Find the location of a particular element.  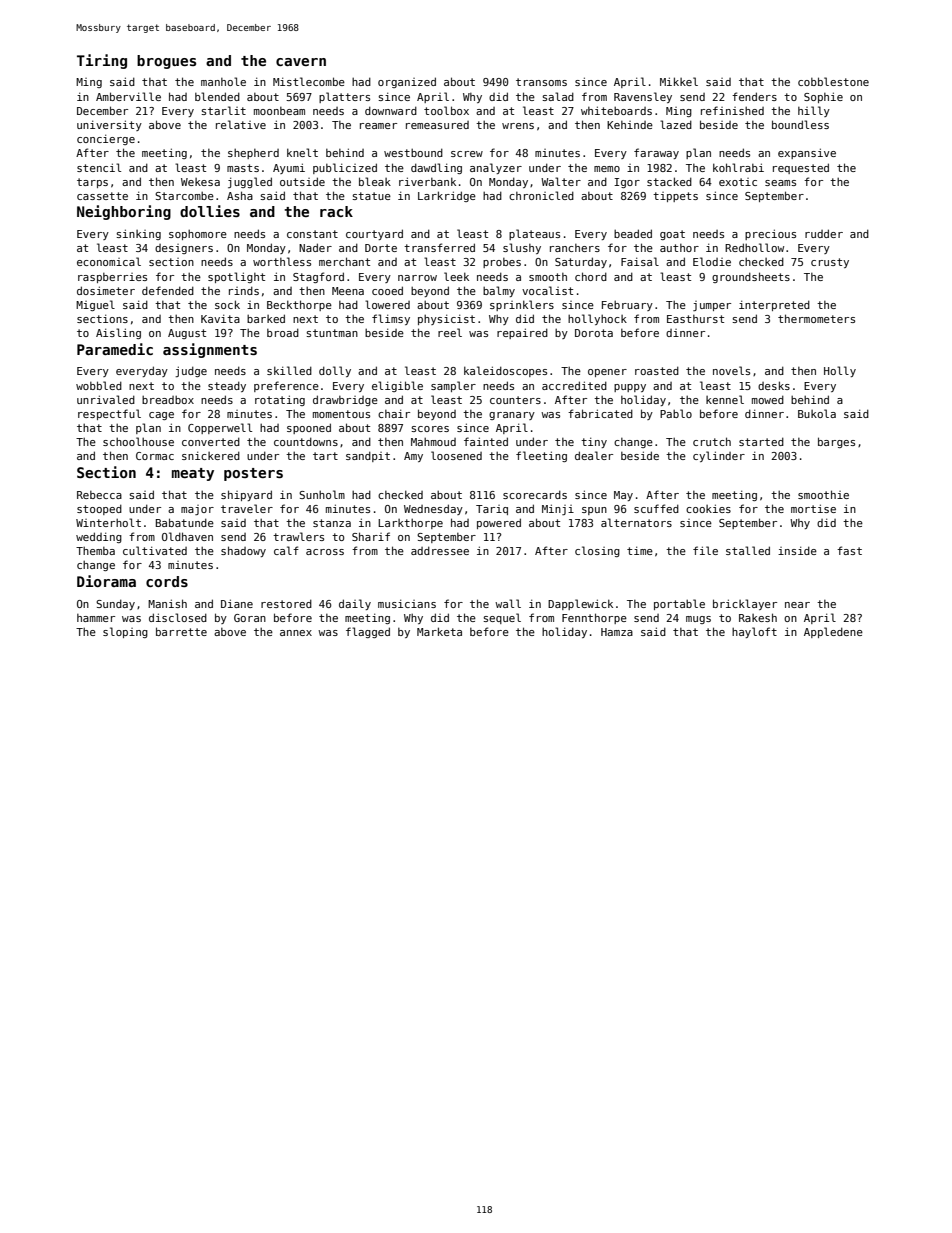

Hamza is located at coordinates (617, 632).
